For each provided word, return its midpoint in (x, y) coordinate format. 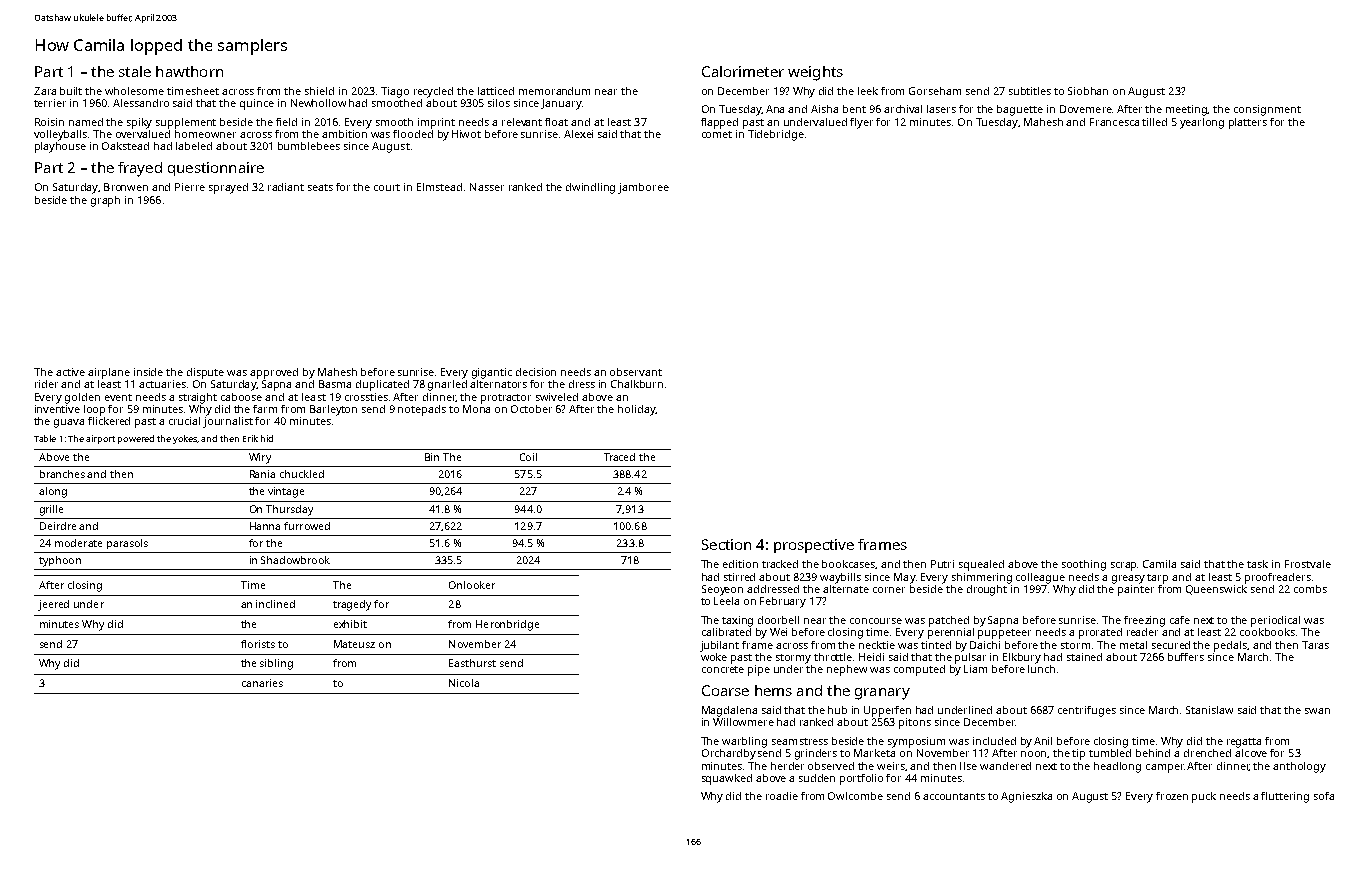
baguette (1020, 110)
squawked (727, 779)
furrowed (307, 526)
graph (105, 201)
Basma (335, 384)
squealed (981, 565)
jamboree (643, 188)
